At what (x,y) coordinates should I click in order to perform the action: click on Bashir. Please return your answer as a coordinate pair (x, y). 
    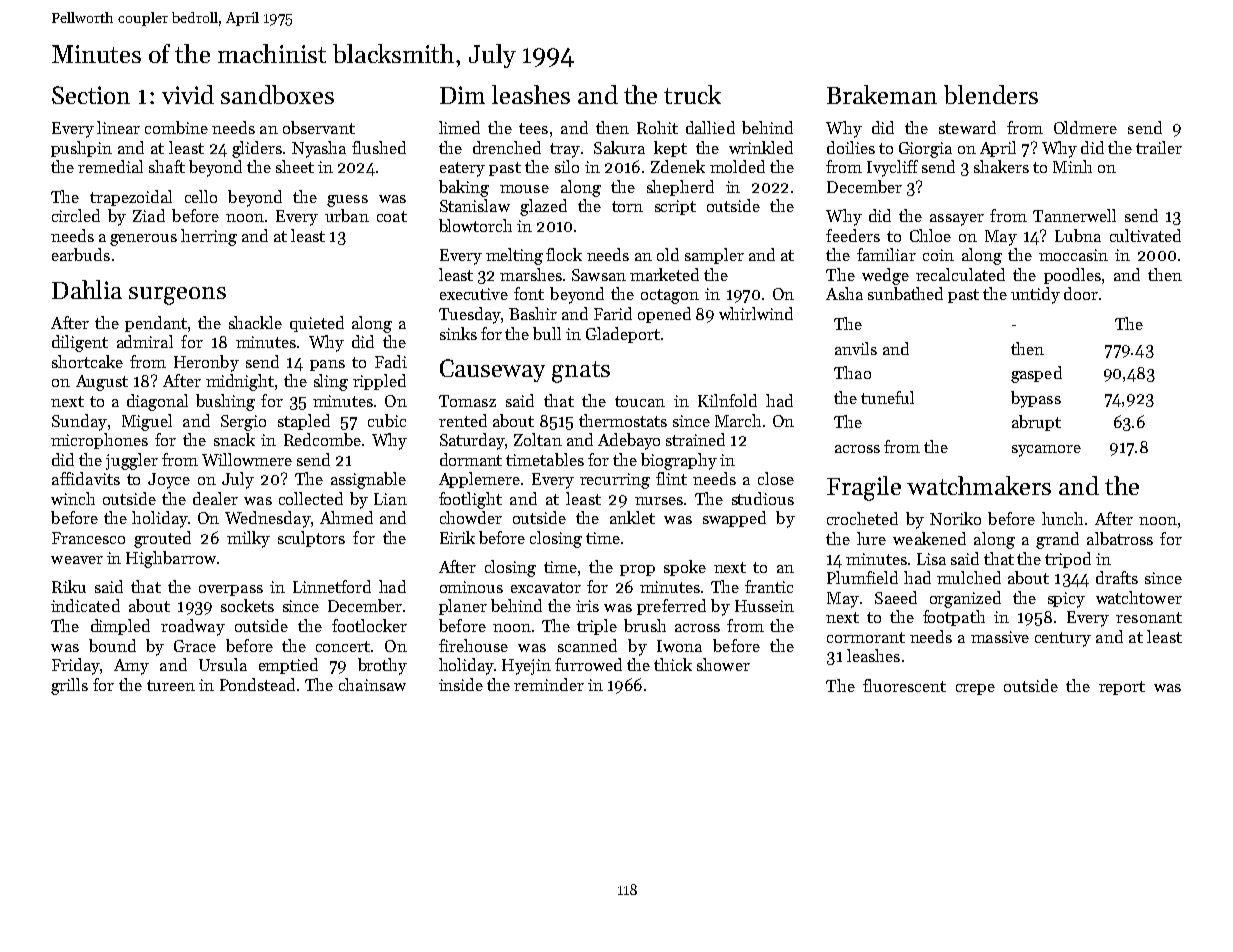
    Looking at the image, I should click on (533, 313).
